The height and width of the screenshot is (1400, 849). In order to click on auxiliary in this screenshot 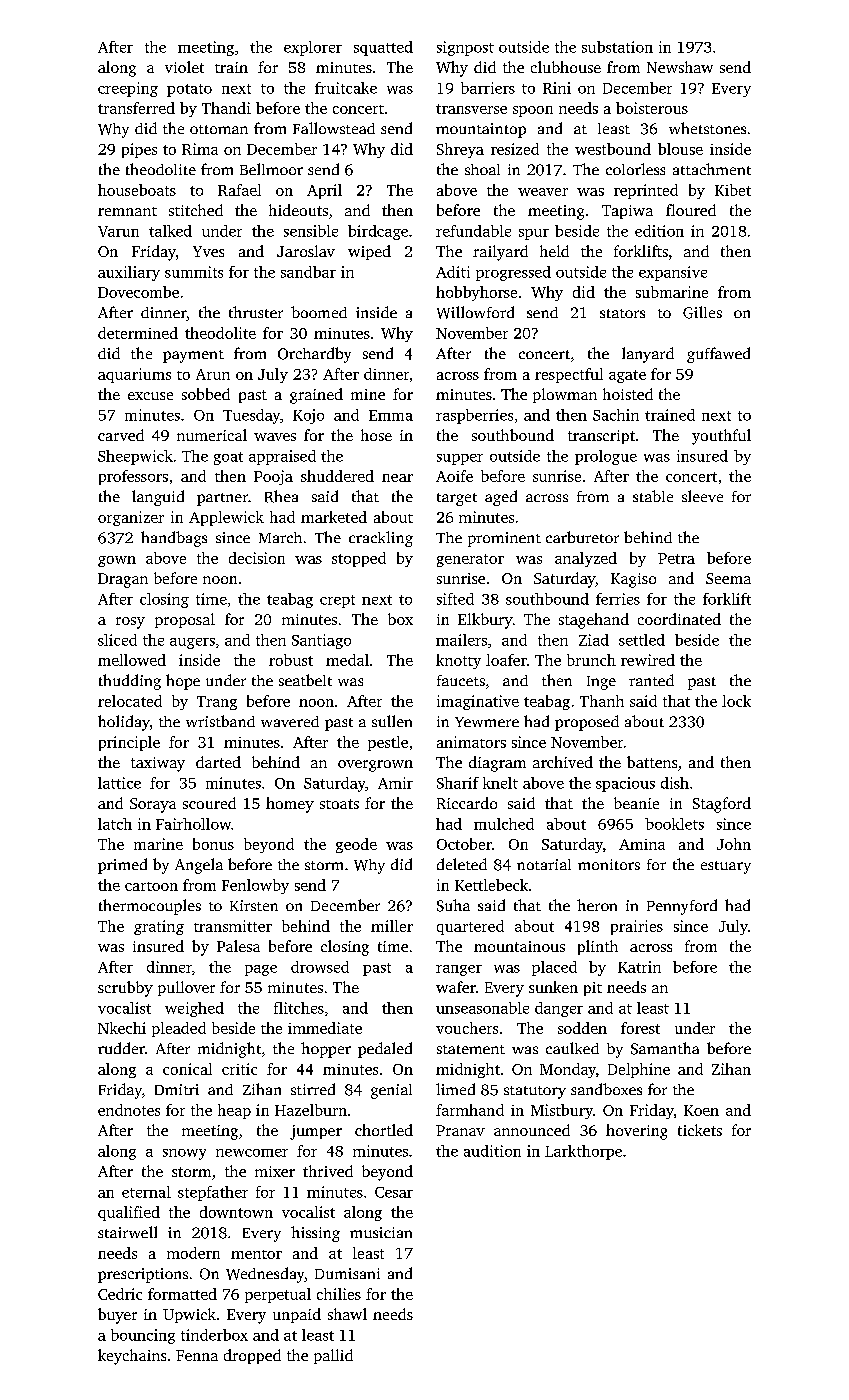, I will do `click(129, 273)`.
